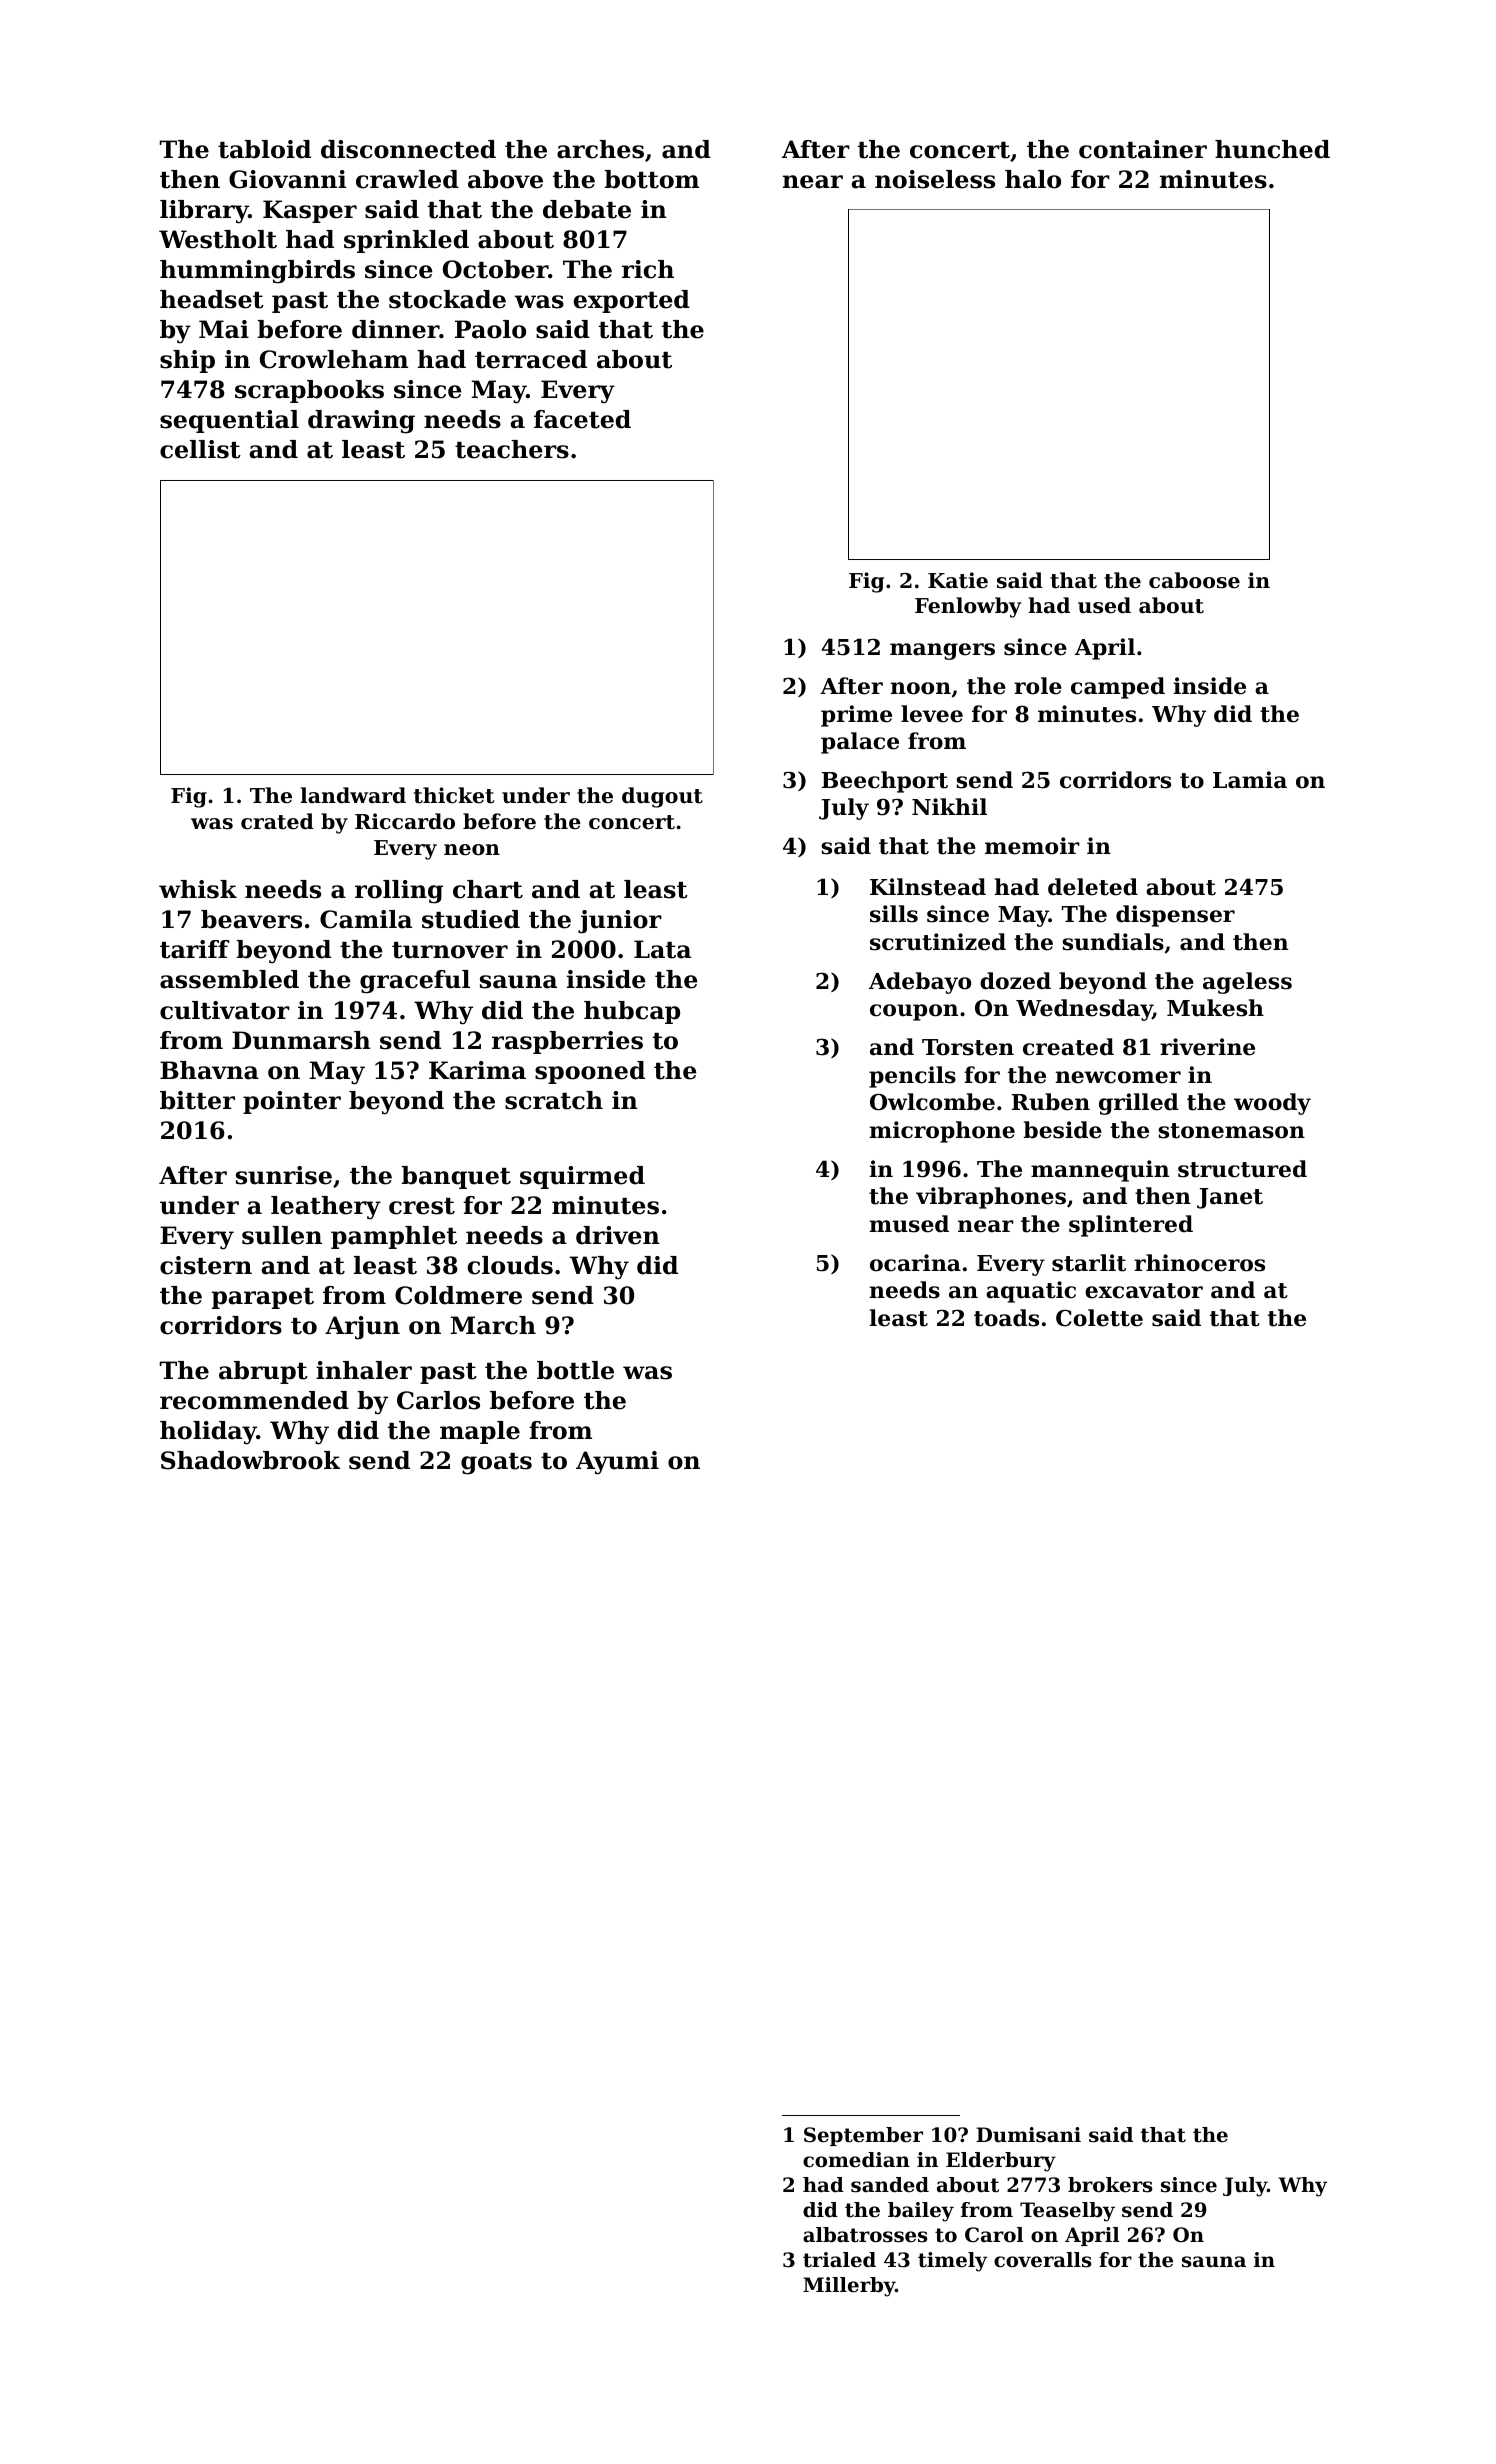  What do you see at coordinates (662, 797) in the document?
I see `dugout` at bounding box center [662, 797].
